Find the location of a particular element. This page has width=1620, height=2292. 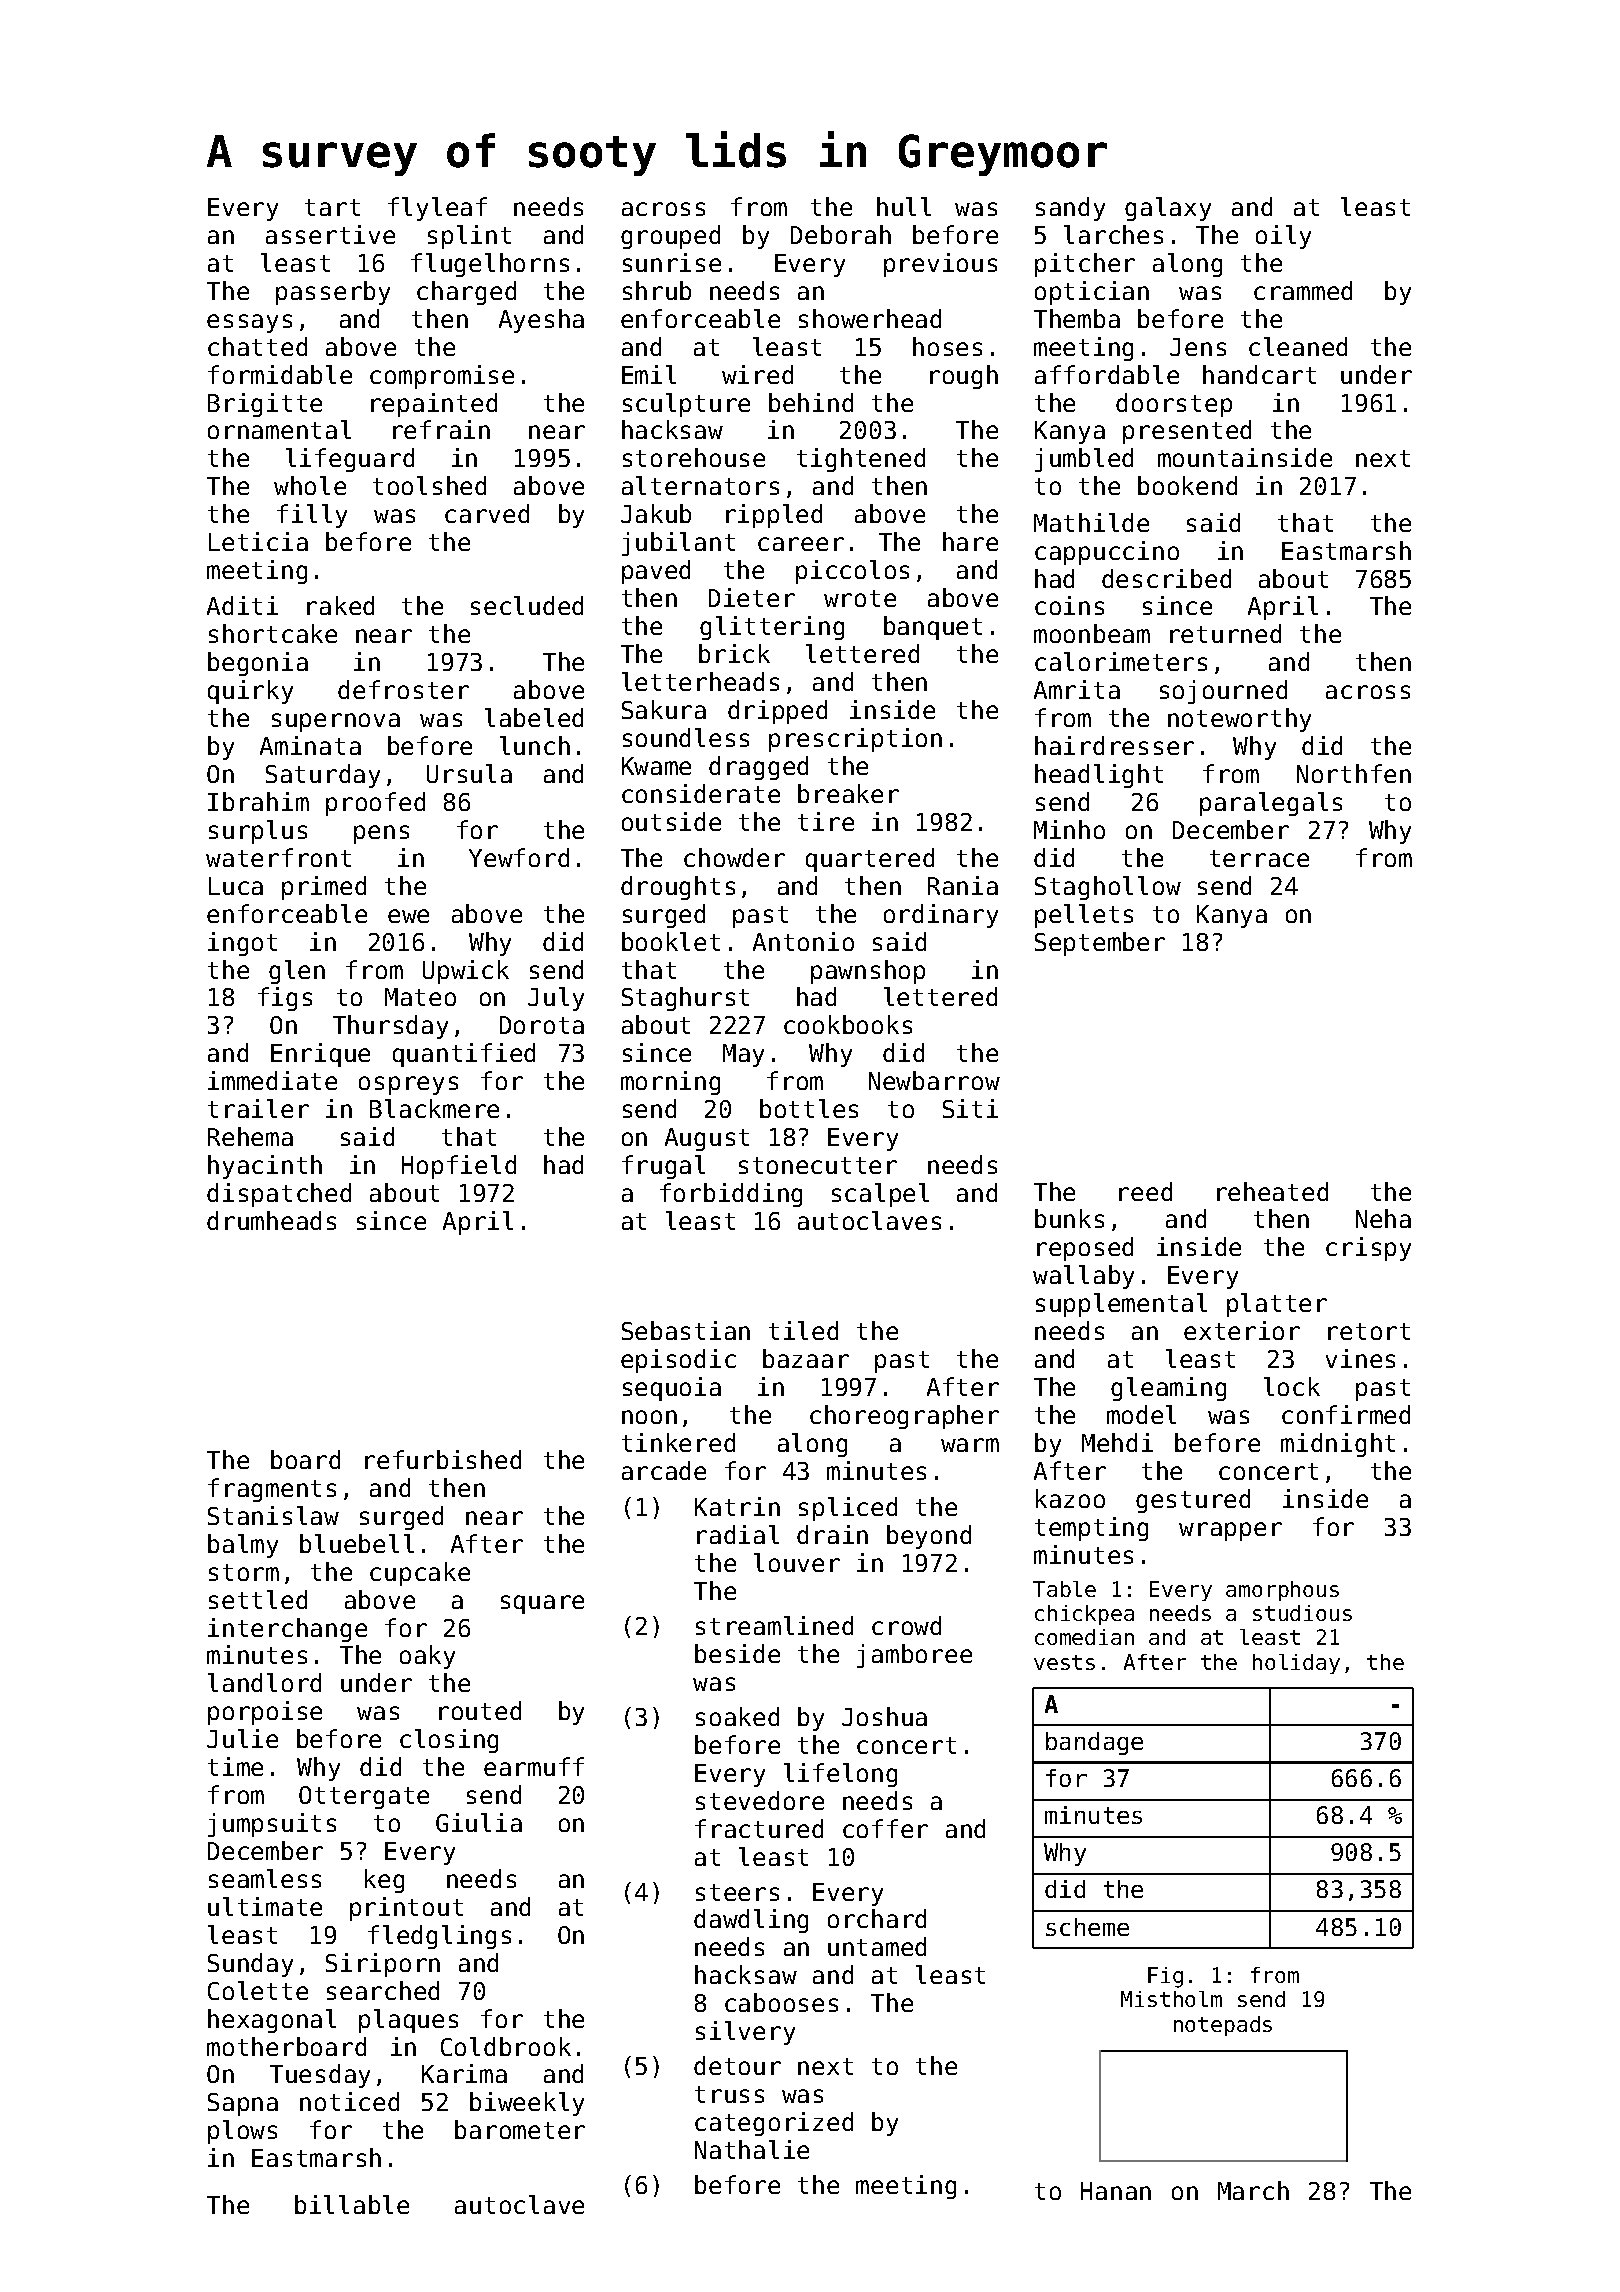

Nathalie is located at coordinates (752, 2149).
